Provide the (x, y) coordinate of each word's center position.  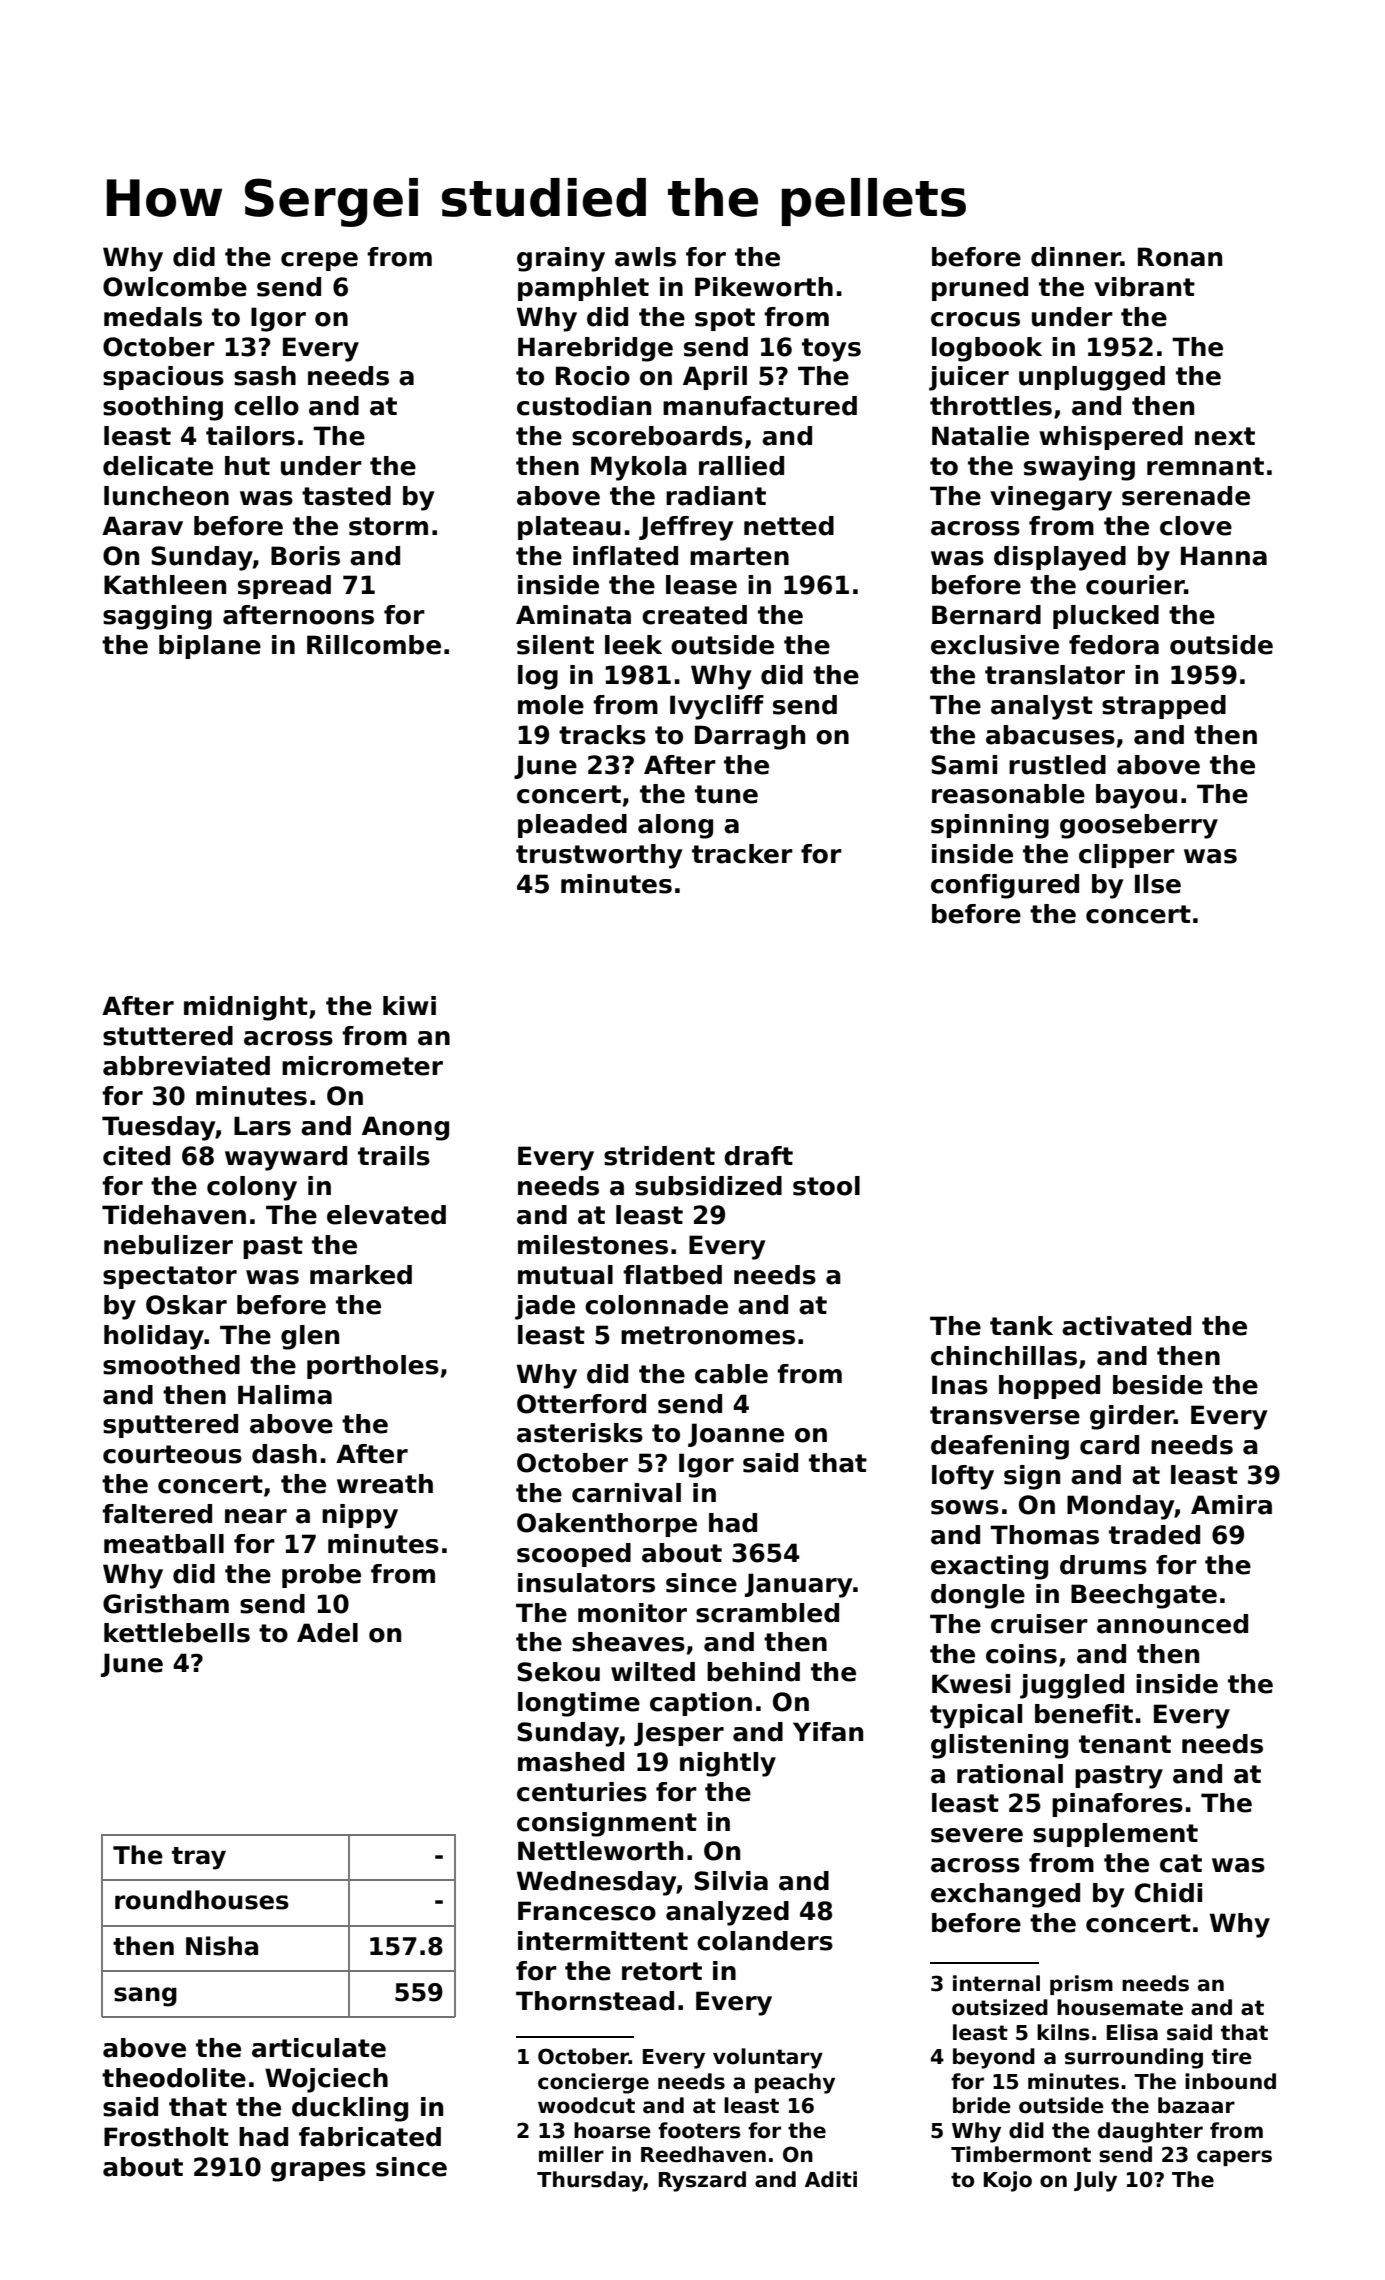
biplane (210, 647)
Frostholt (166, 2137)
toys (831, 350)
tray (199, 1858)
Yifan (828, 1732)
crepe (319, 261)
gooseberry (1139, 826)
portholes (373, 1367)
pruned (980, 289)
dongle (978, 1596)
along (675, 826)
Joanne (736, 1435)
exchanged (1005, 1895)
